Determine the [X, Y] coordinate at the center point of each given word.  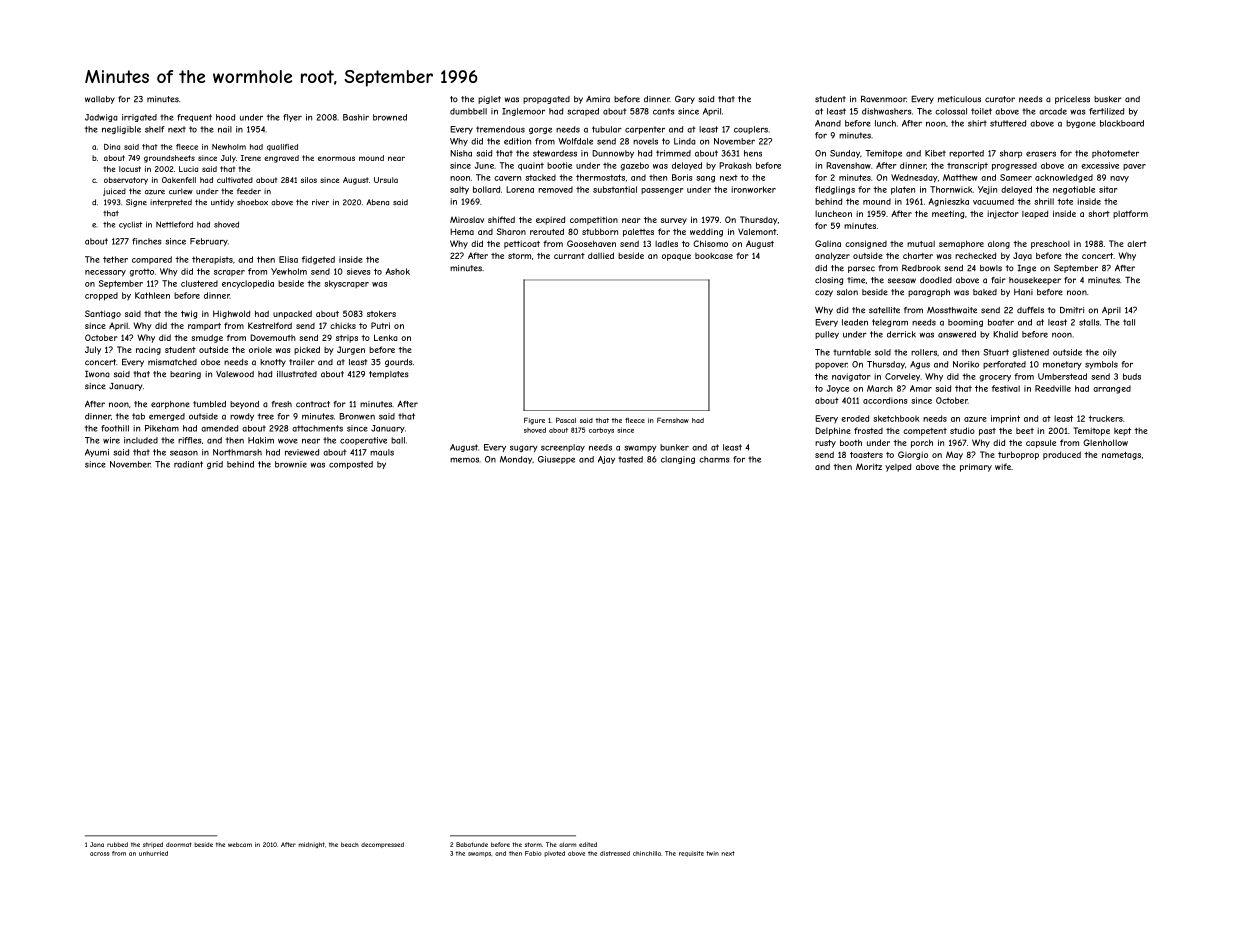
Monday [516, 460]
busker [1108, 99]
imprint [1005, 419]
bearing [185, 375]
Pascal [566, 420]
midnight [311, 845]
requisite [691, 854]
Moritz [869, 466]
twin [712, 853]
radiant [188, 464]
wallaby [100, 100]
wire [111, 440]
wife [1003, 466]
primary [976, 467]
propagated [546, 100]
